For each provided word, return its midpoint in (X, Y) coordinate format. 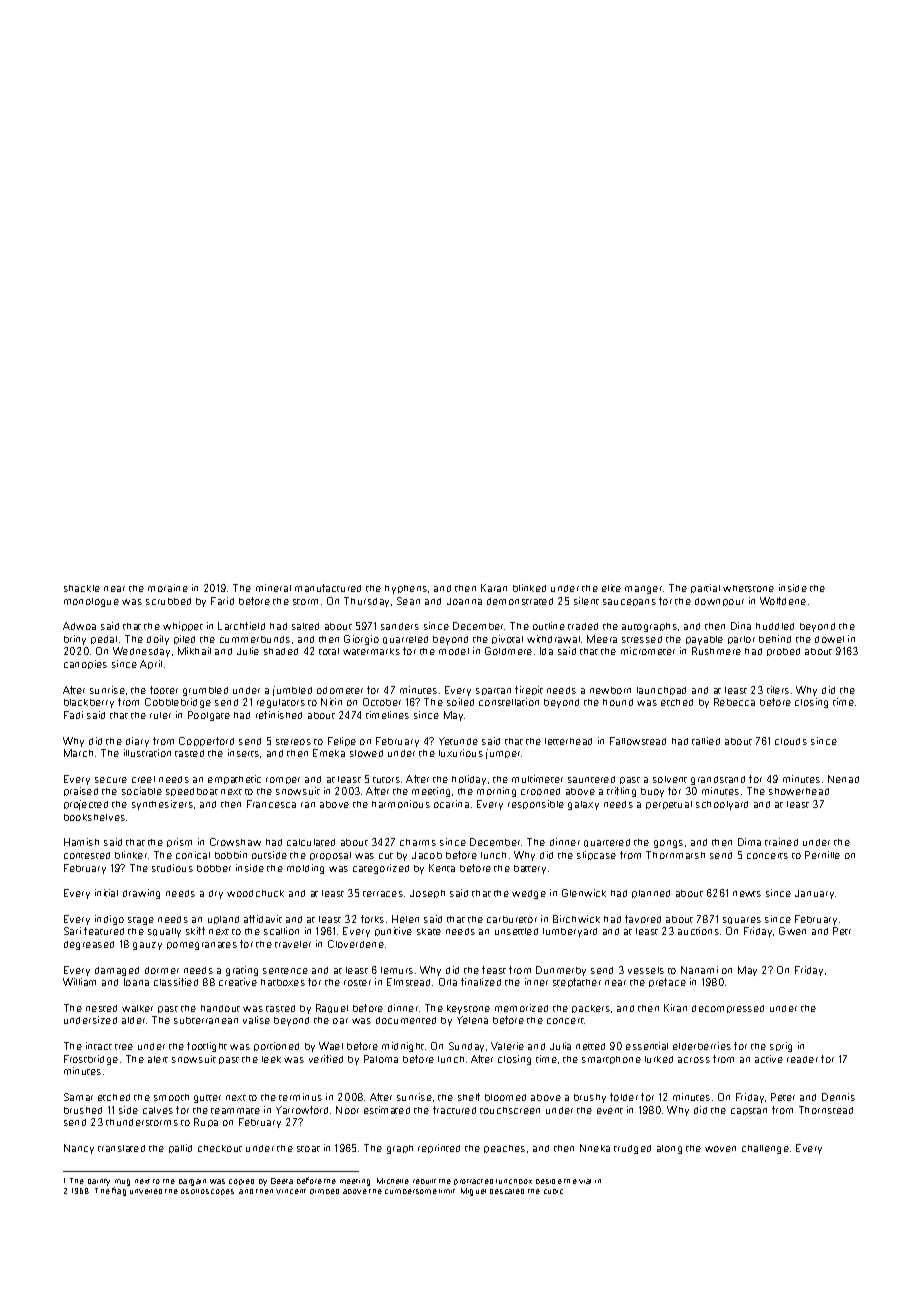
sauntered (591, 779)
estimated (387, 1110)
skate (429, 931)
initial (106, 893)
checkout (220, 1148)
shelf (469, 1097)
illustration (147, 753)
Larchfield (241, 626)
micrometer (648, 651)
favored (643, 919)
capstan (749, 1111)
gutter (207, 1099)
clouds (791, 741)
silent (586, 601)
